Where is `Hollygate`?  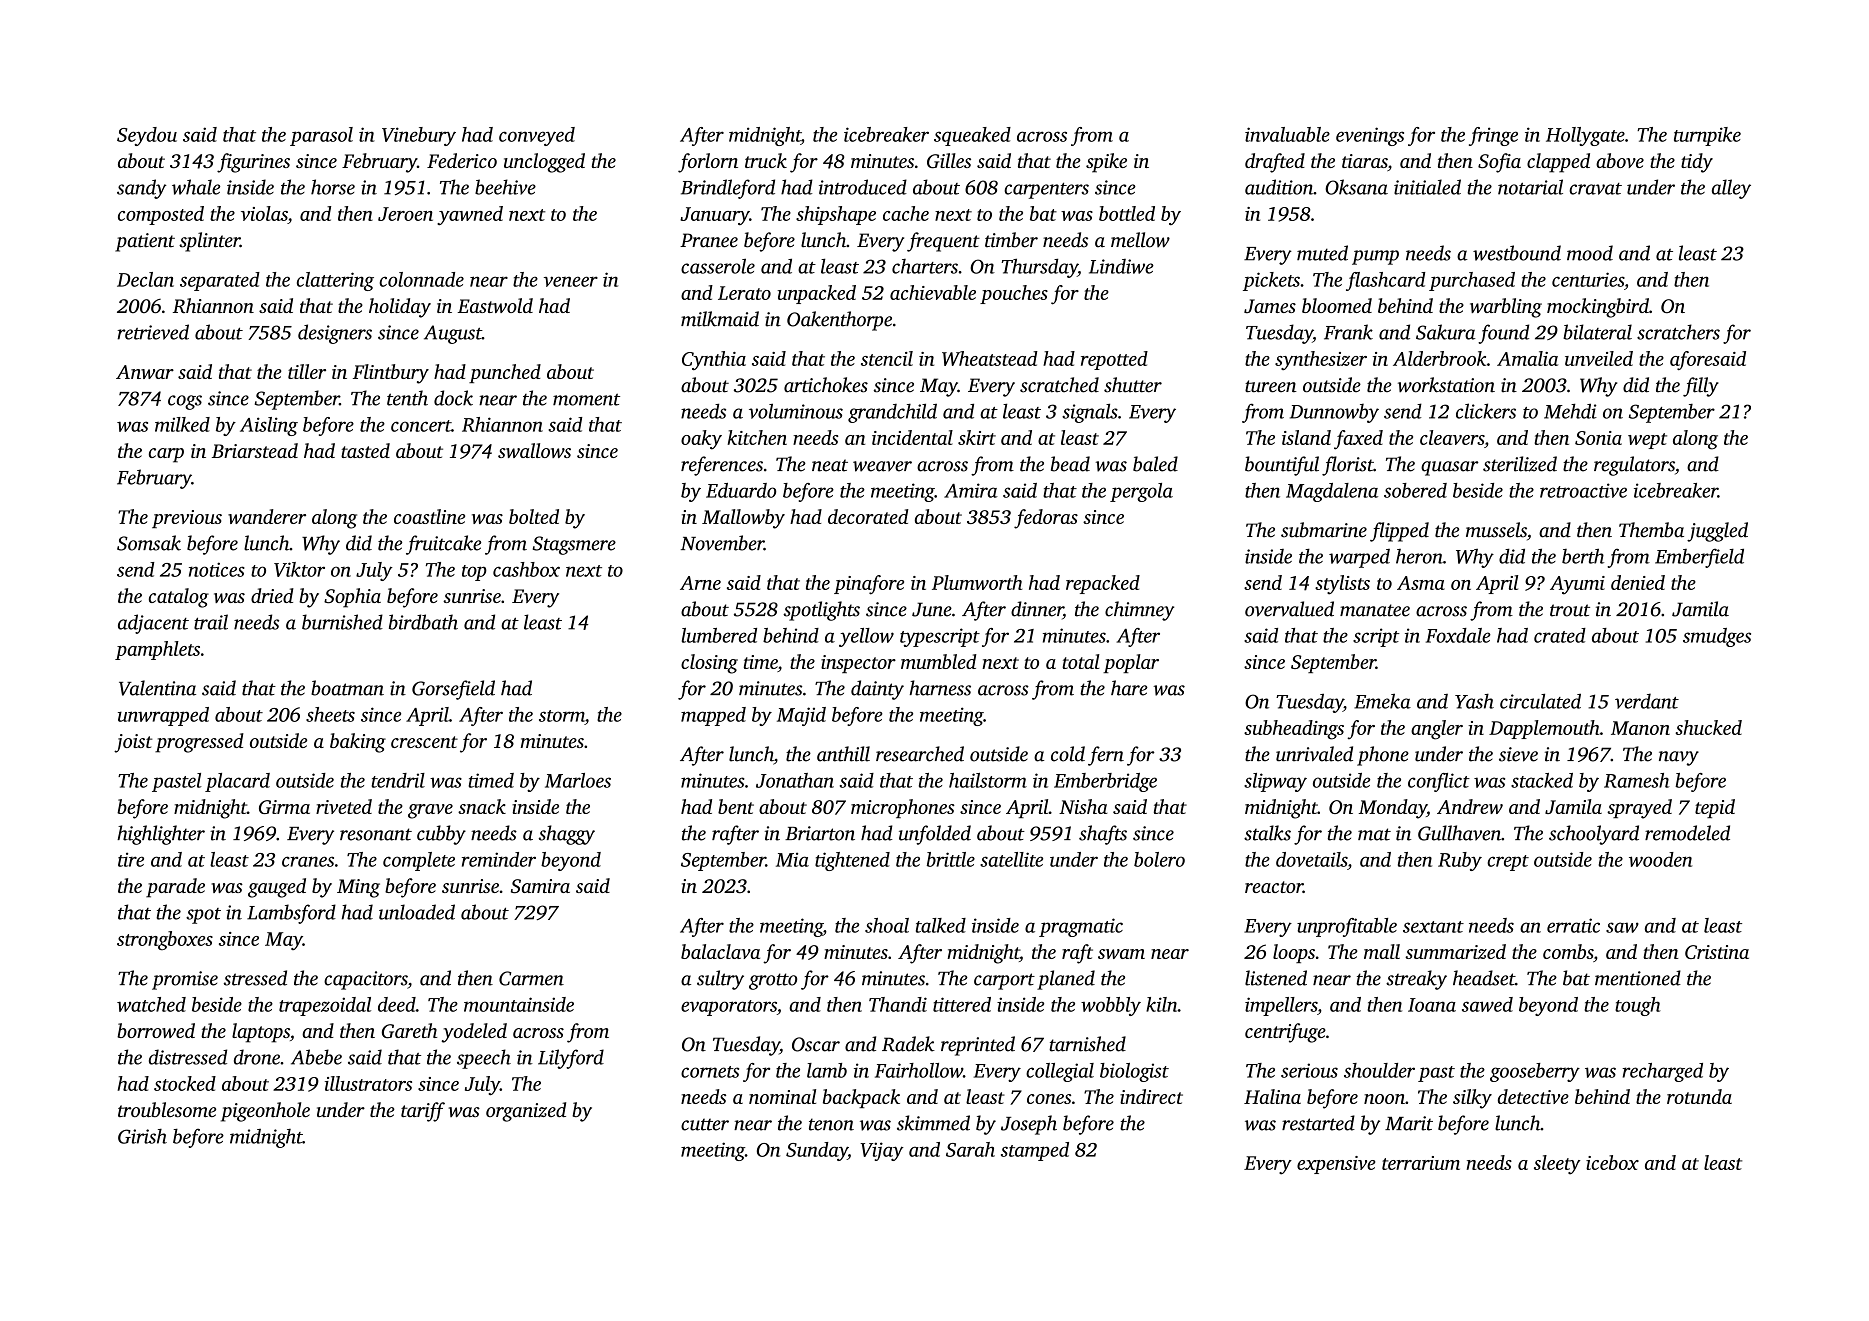 Hollygate is located at coordinates (1585, 136).
